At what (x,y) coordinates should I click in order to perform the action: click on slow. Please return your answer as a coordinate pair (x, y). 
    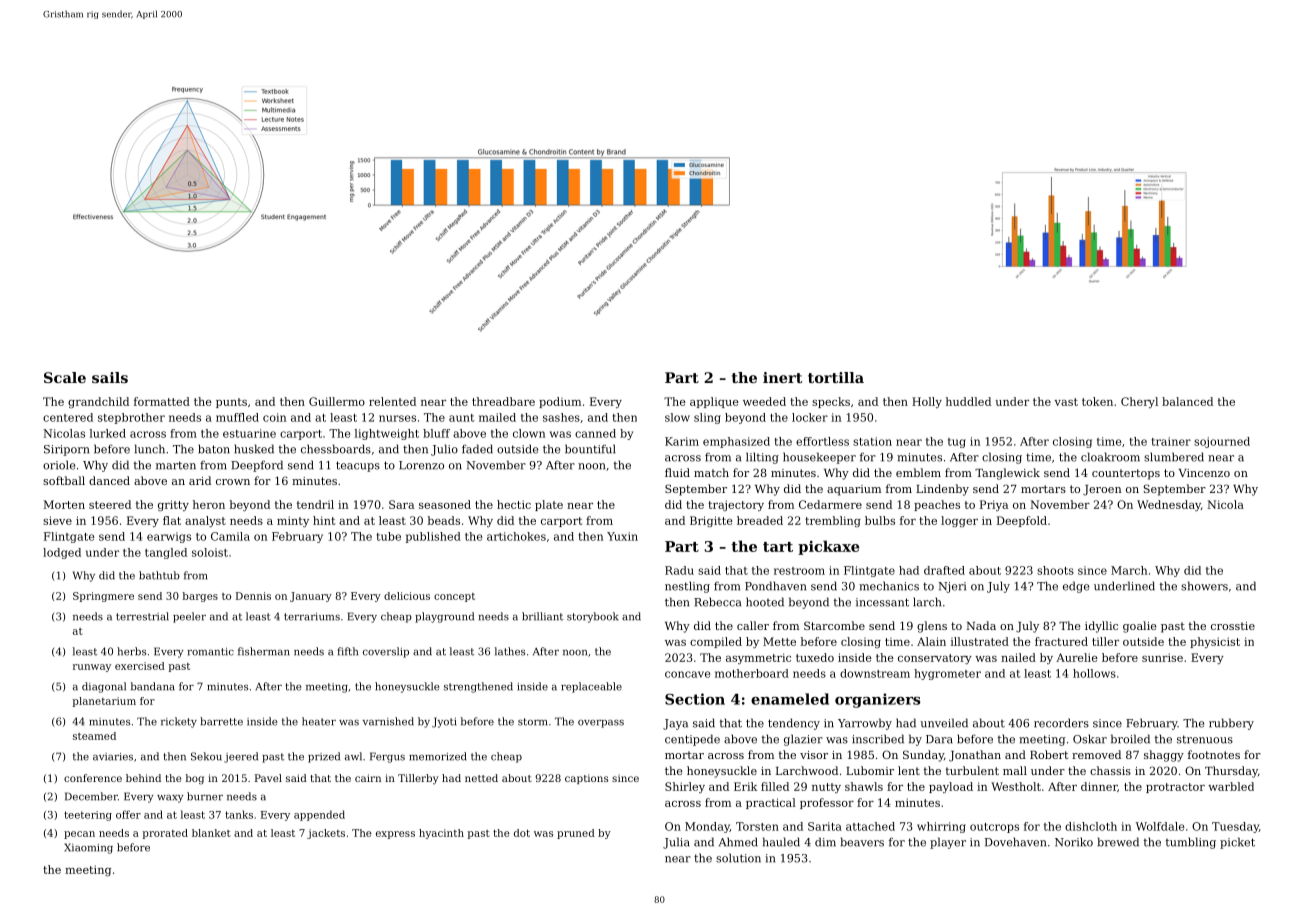
    Looking at the image, I should click on (677, 417).
